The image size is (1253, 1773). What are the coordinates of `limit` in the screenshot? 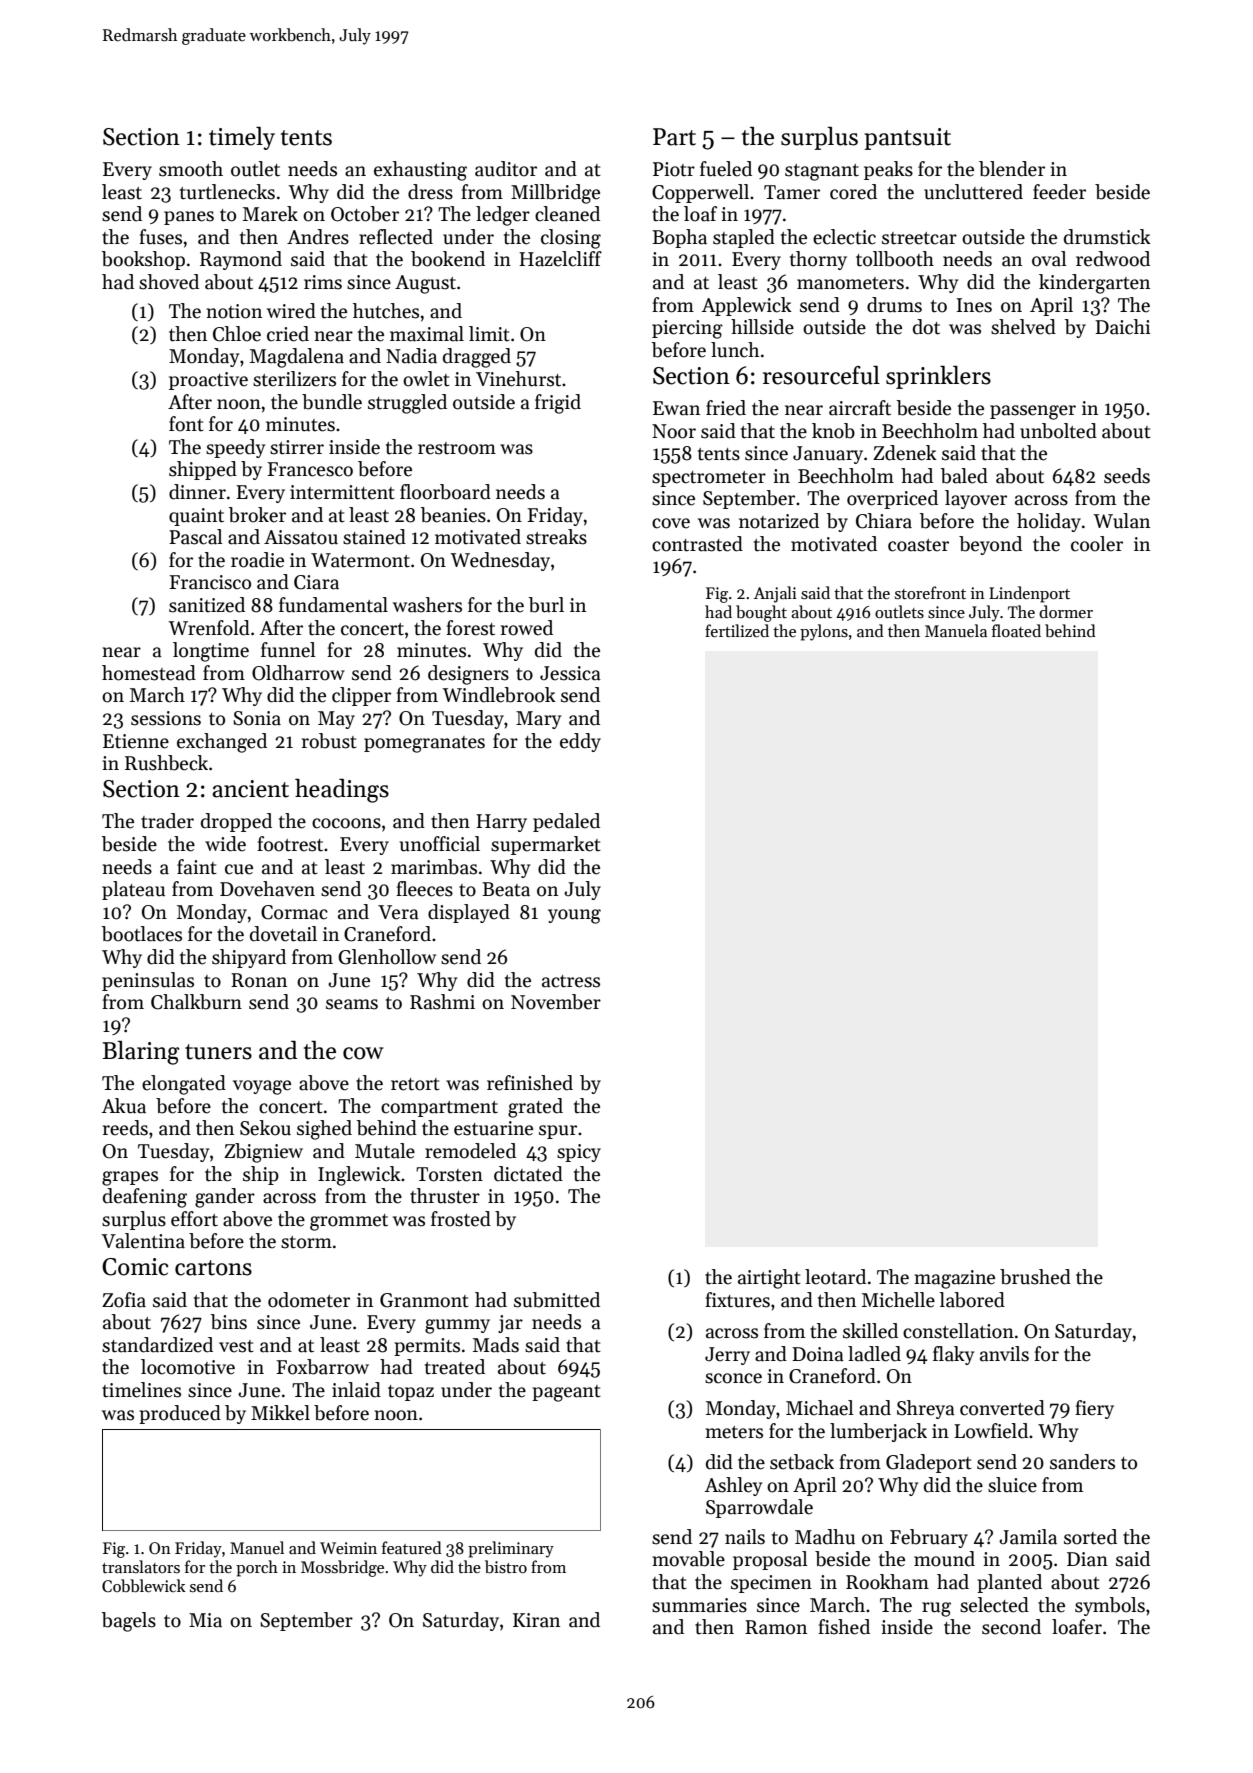 It's located at (489, 334).
